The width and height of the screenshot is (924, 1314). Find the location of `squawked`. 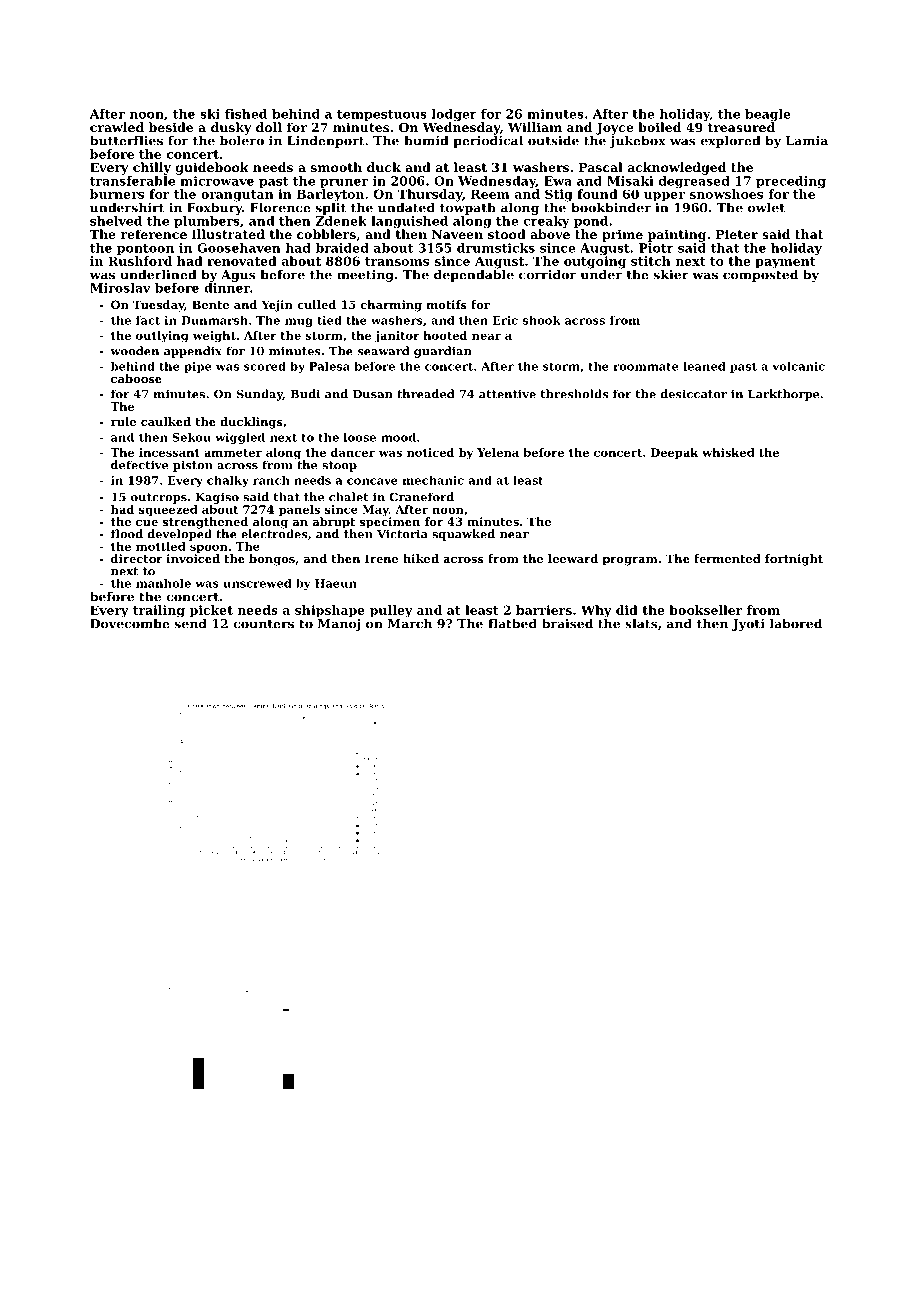

squawked is located at coordinates (463, 535).
